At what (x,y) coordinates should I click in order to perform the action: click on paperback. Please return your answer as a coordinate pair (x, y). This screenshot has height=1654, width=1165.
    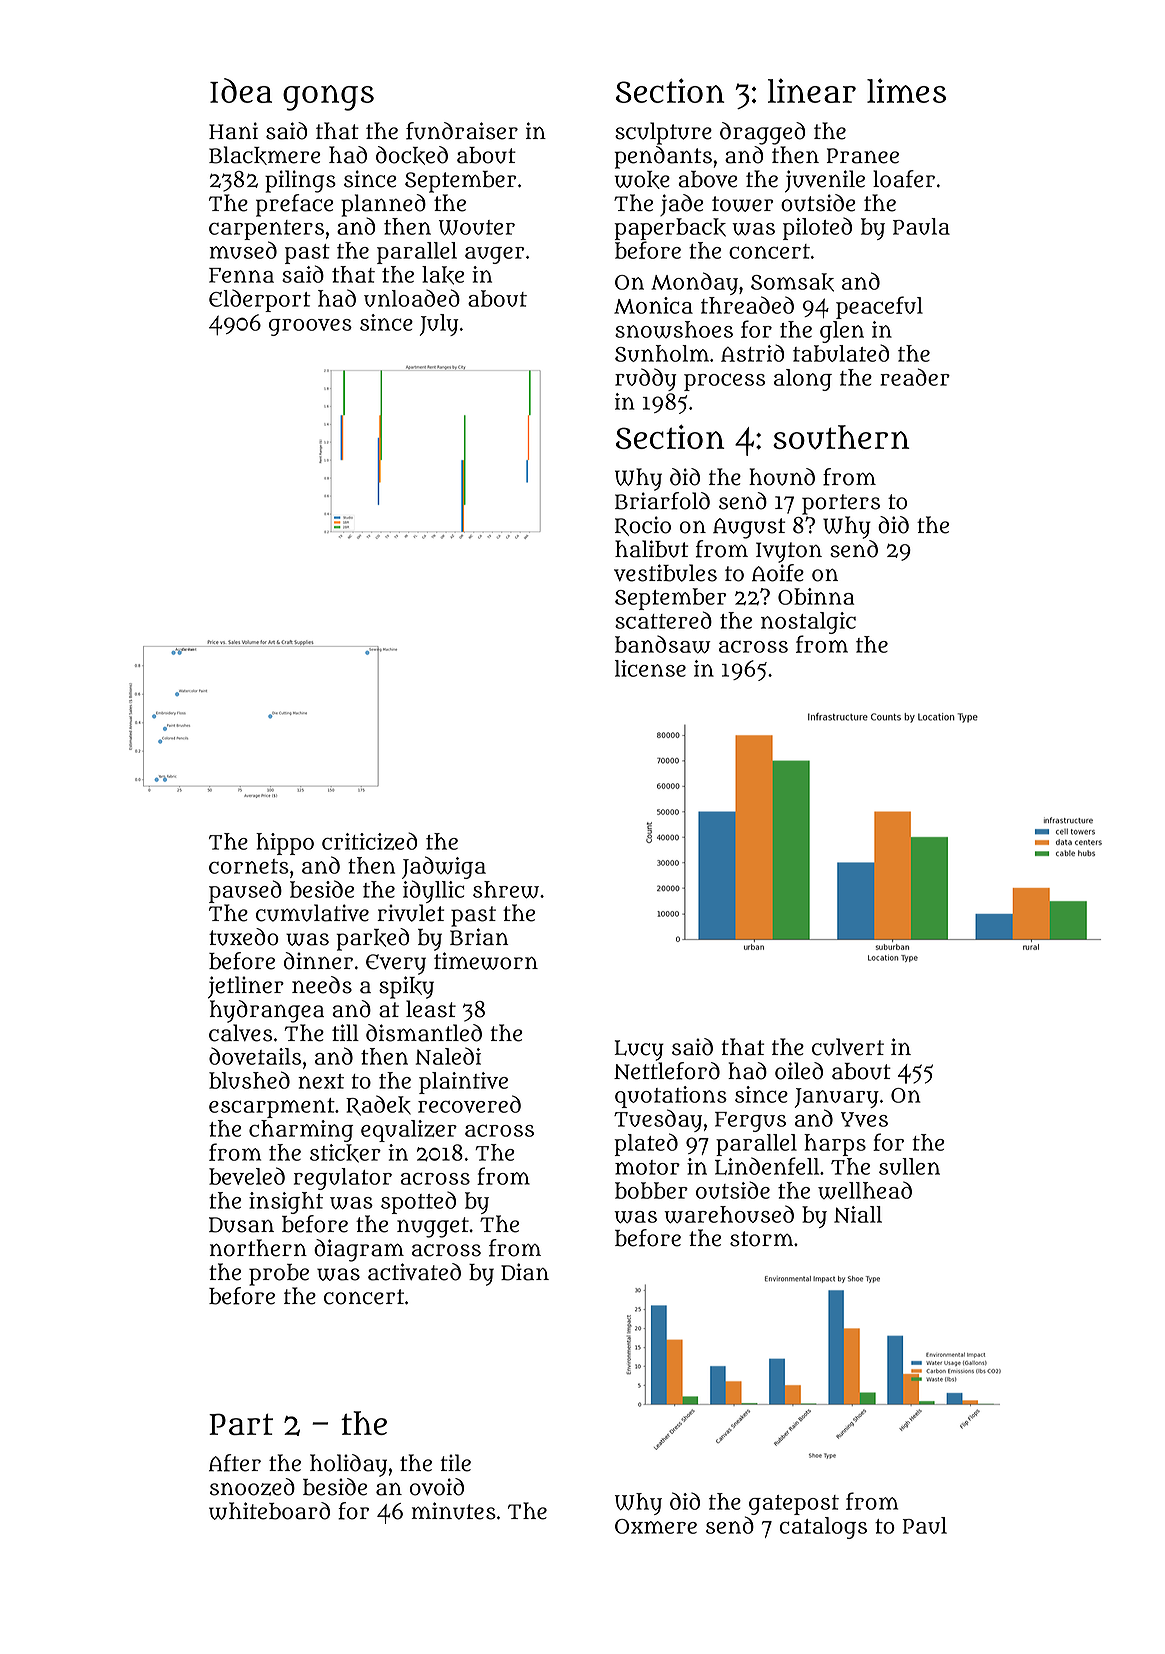
    Looking at the image, I should click on (670, 229).
